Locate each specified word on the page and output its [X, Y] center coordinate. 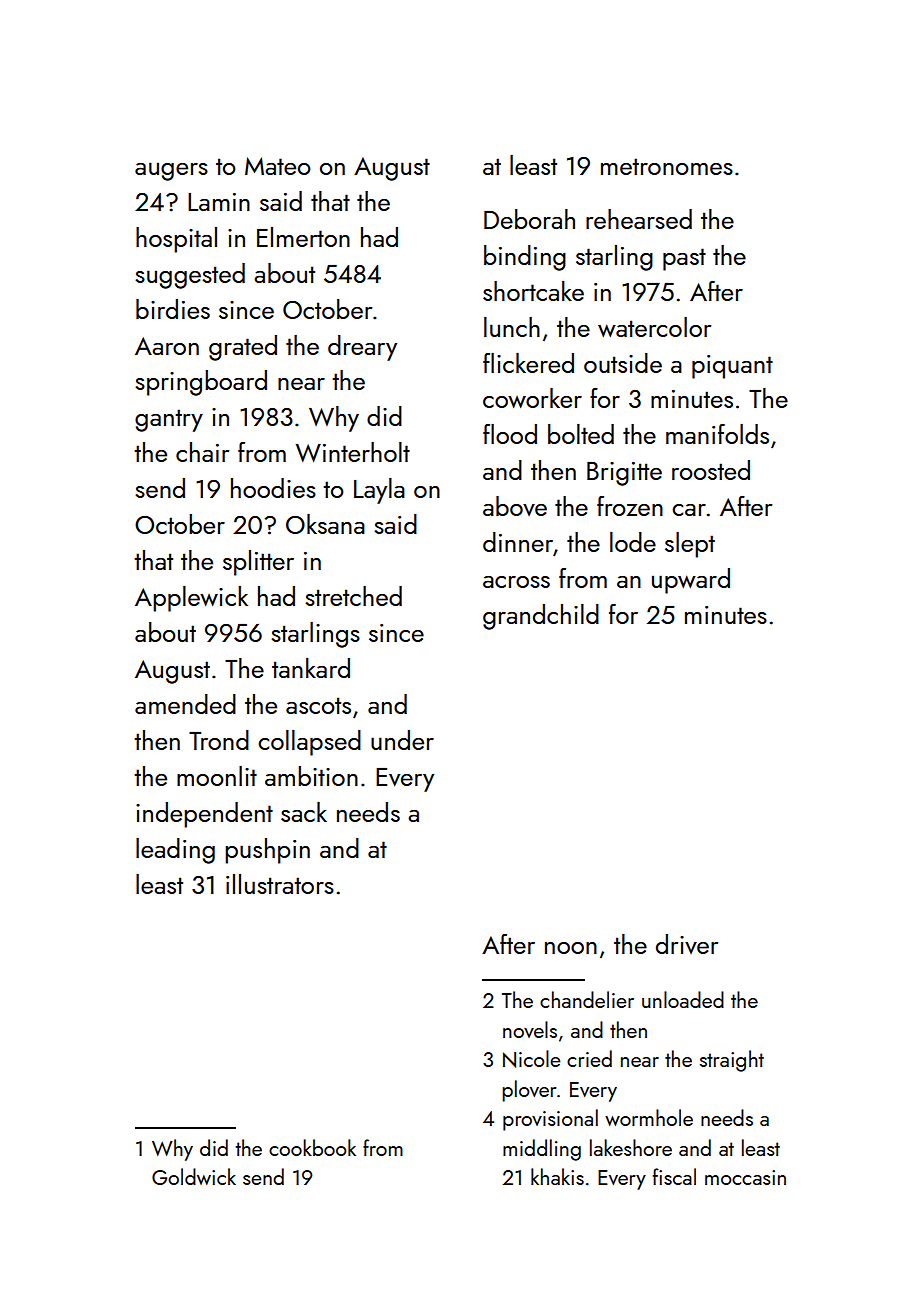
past [684, 259]
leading [175, 851]
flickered [528, 363]
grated [243, 348]
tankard [311, 668]
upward [691, 581]
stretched [353, 596]
